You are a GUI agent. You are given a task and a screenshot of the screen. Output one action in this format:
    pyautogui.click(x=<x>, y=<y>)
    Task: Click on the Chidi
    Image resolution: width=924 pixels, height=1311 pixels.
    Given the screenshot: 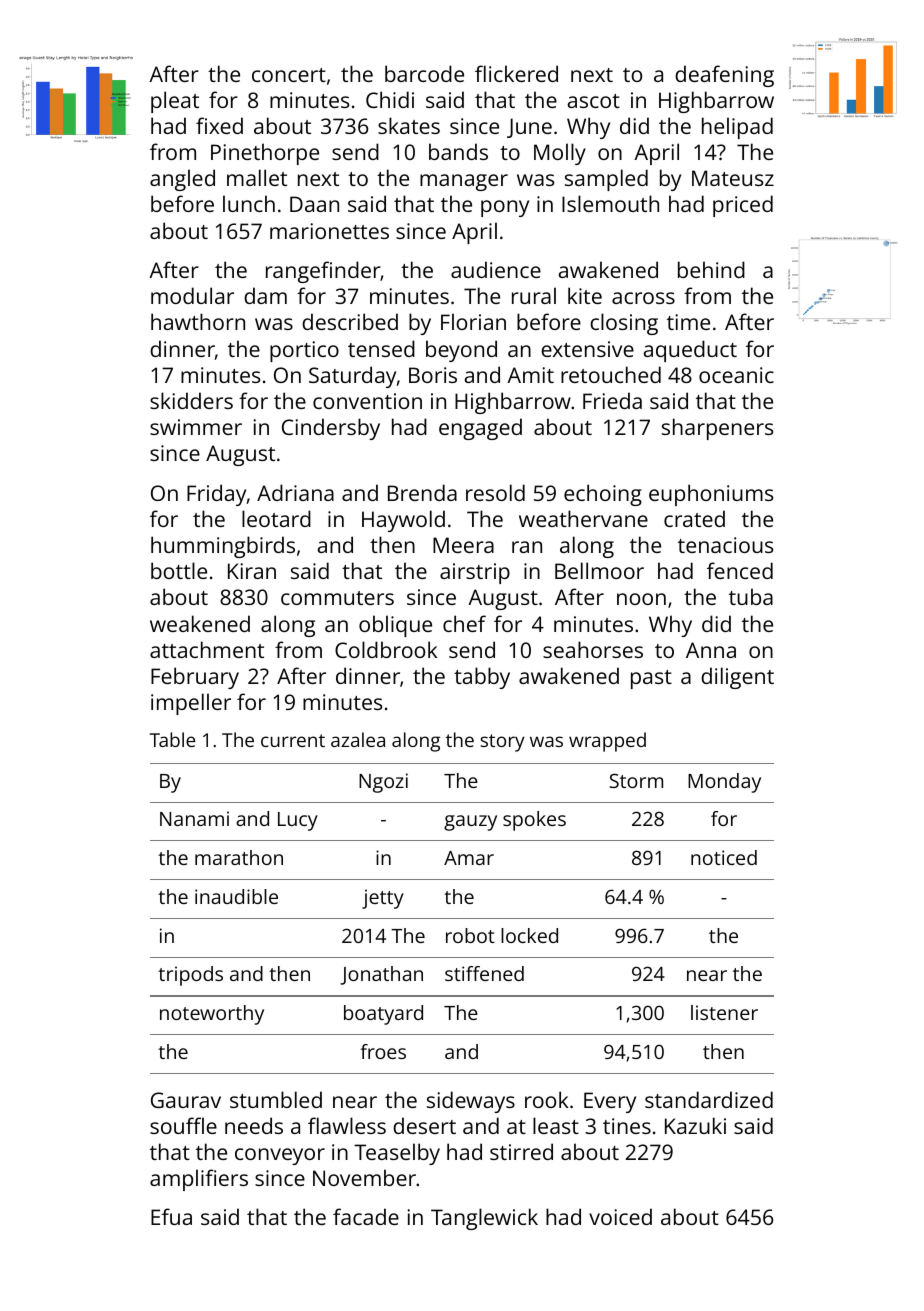 What is the action you would take?
    pyautogui.click(x=390, y=99)
